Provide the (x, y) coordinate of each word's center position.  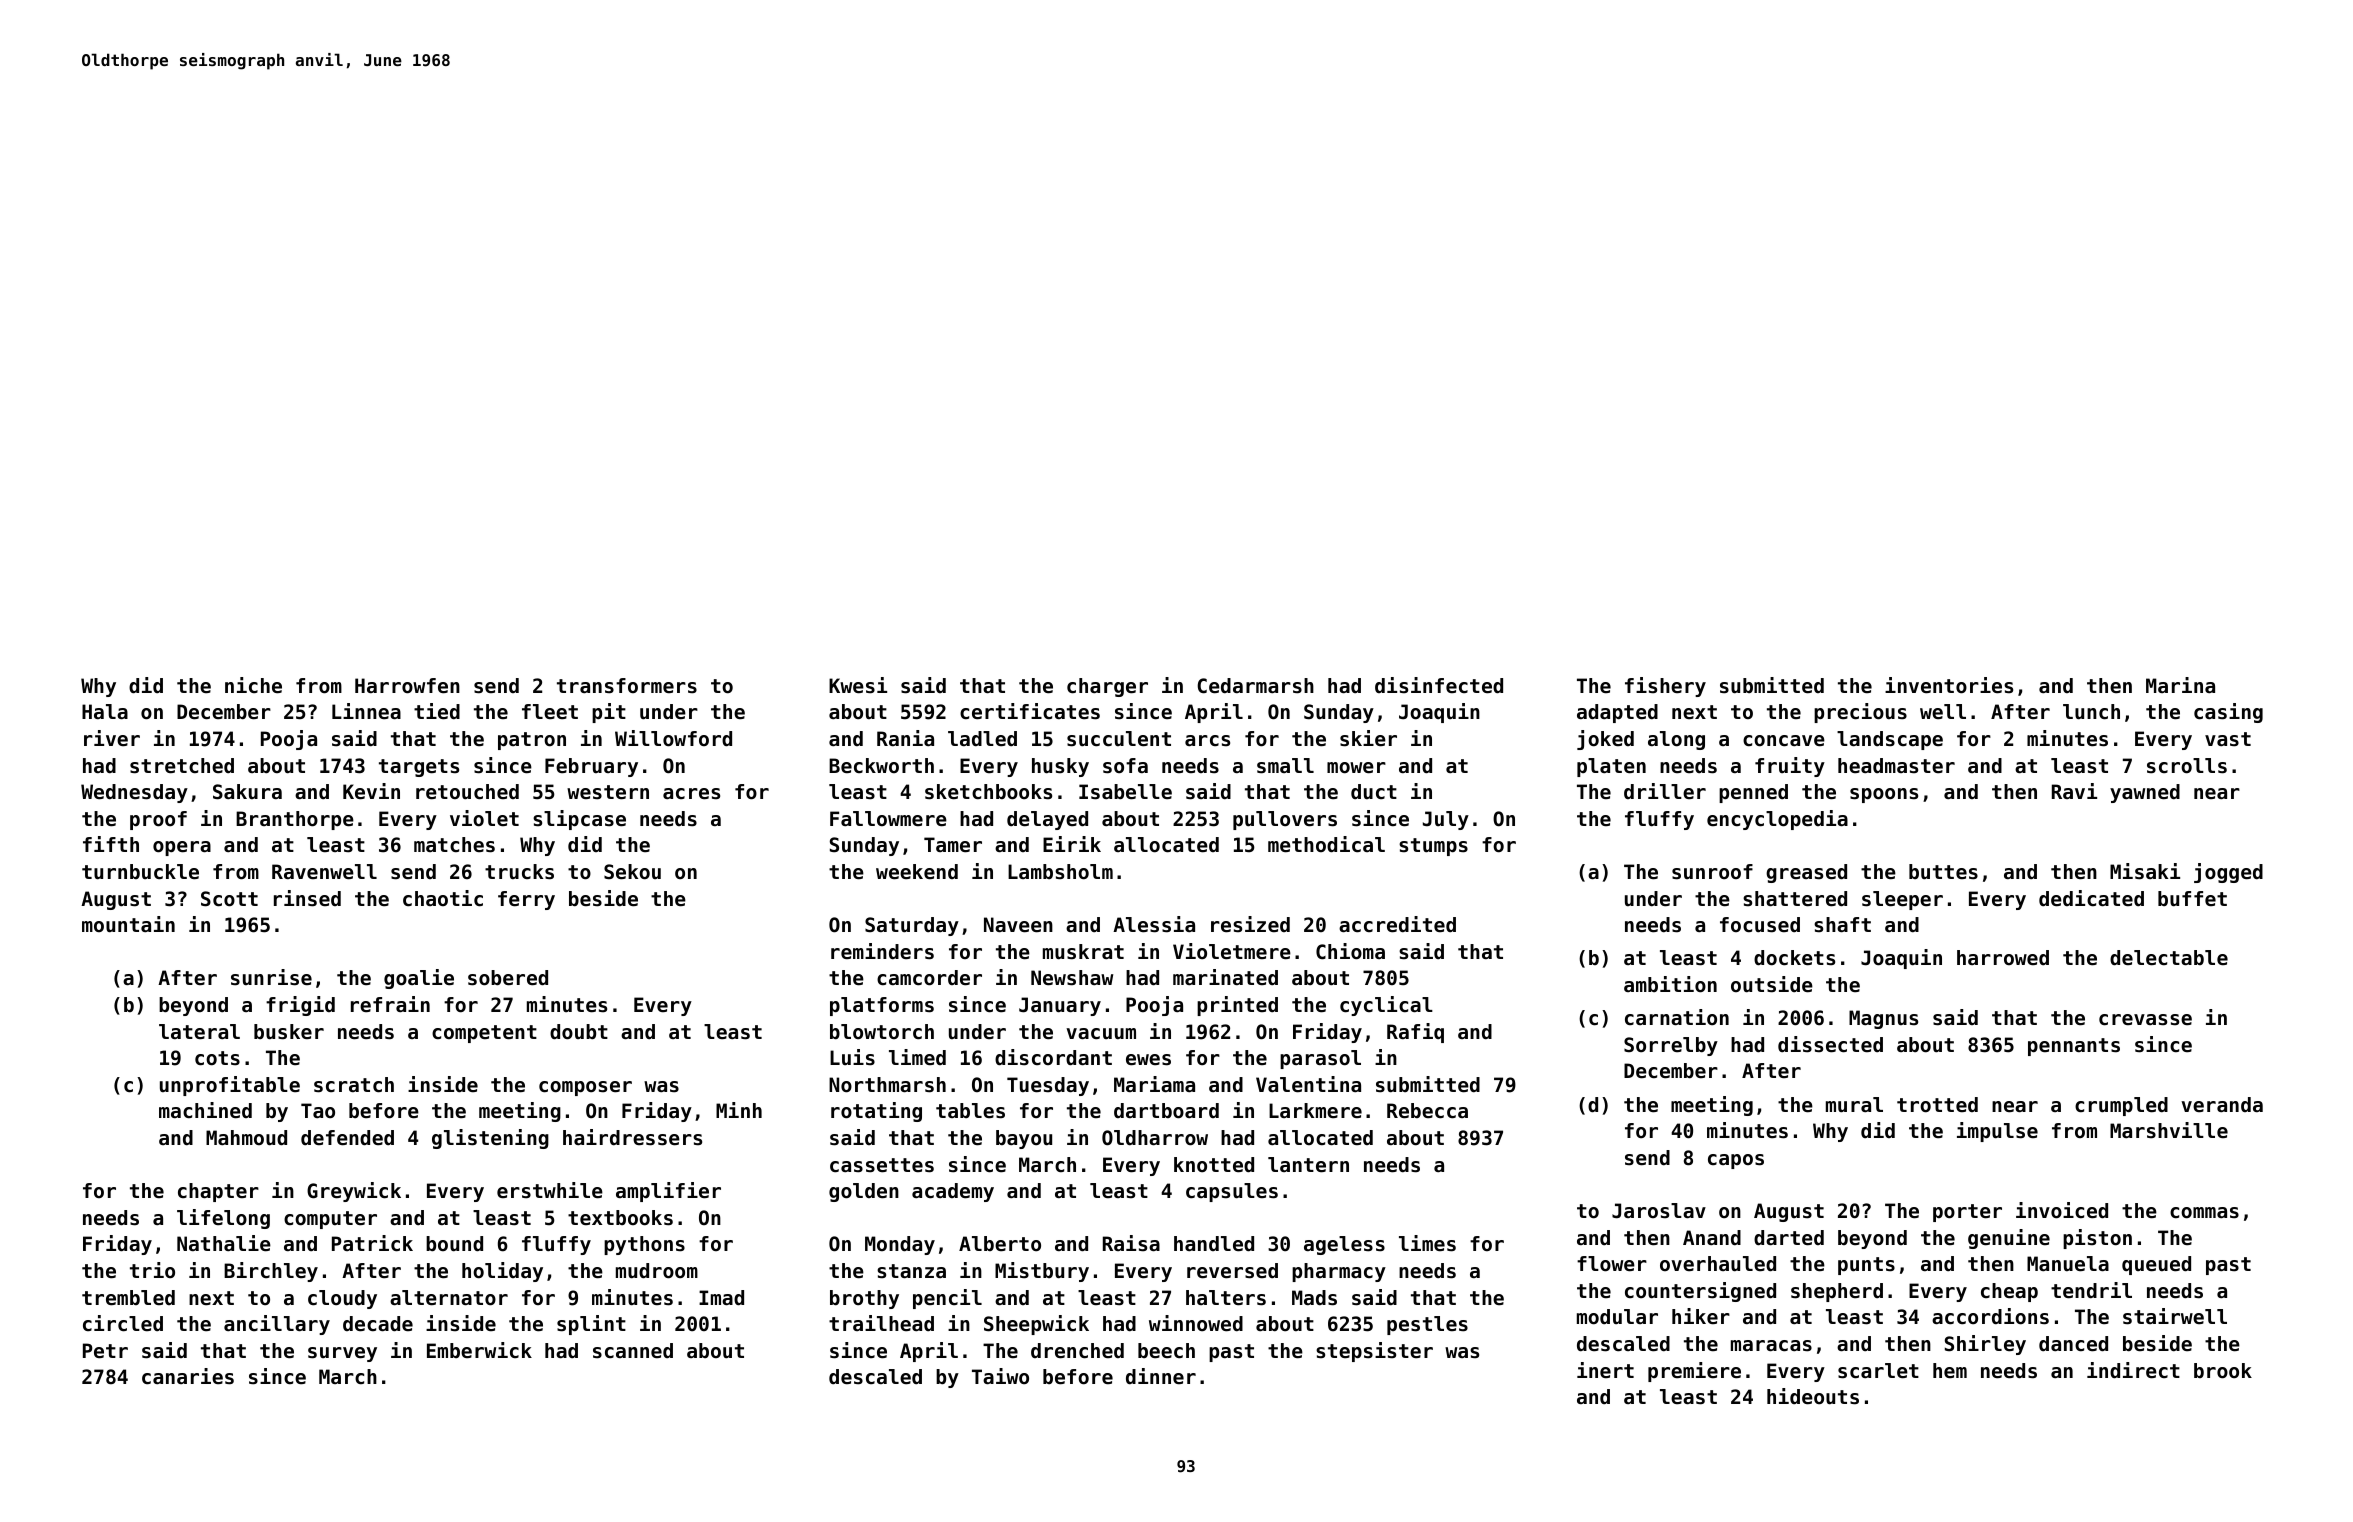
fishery (1665, 687)
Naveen (1018, 925)
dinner (1161, 1376)
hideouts (1813, 1396)
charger (1107, 687)
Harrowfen (407, 686)
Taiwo (1000, 1376)
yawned (2145, 793)
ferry (526, 900)
